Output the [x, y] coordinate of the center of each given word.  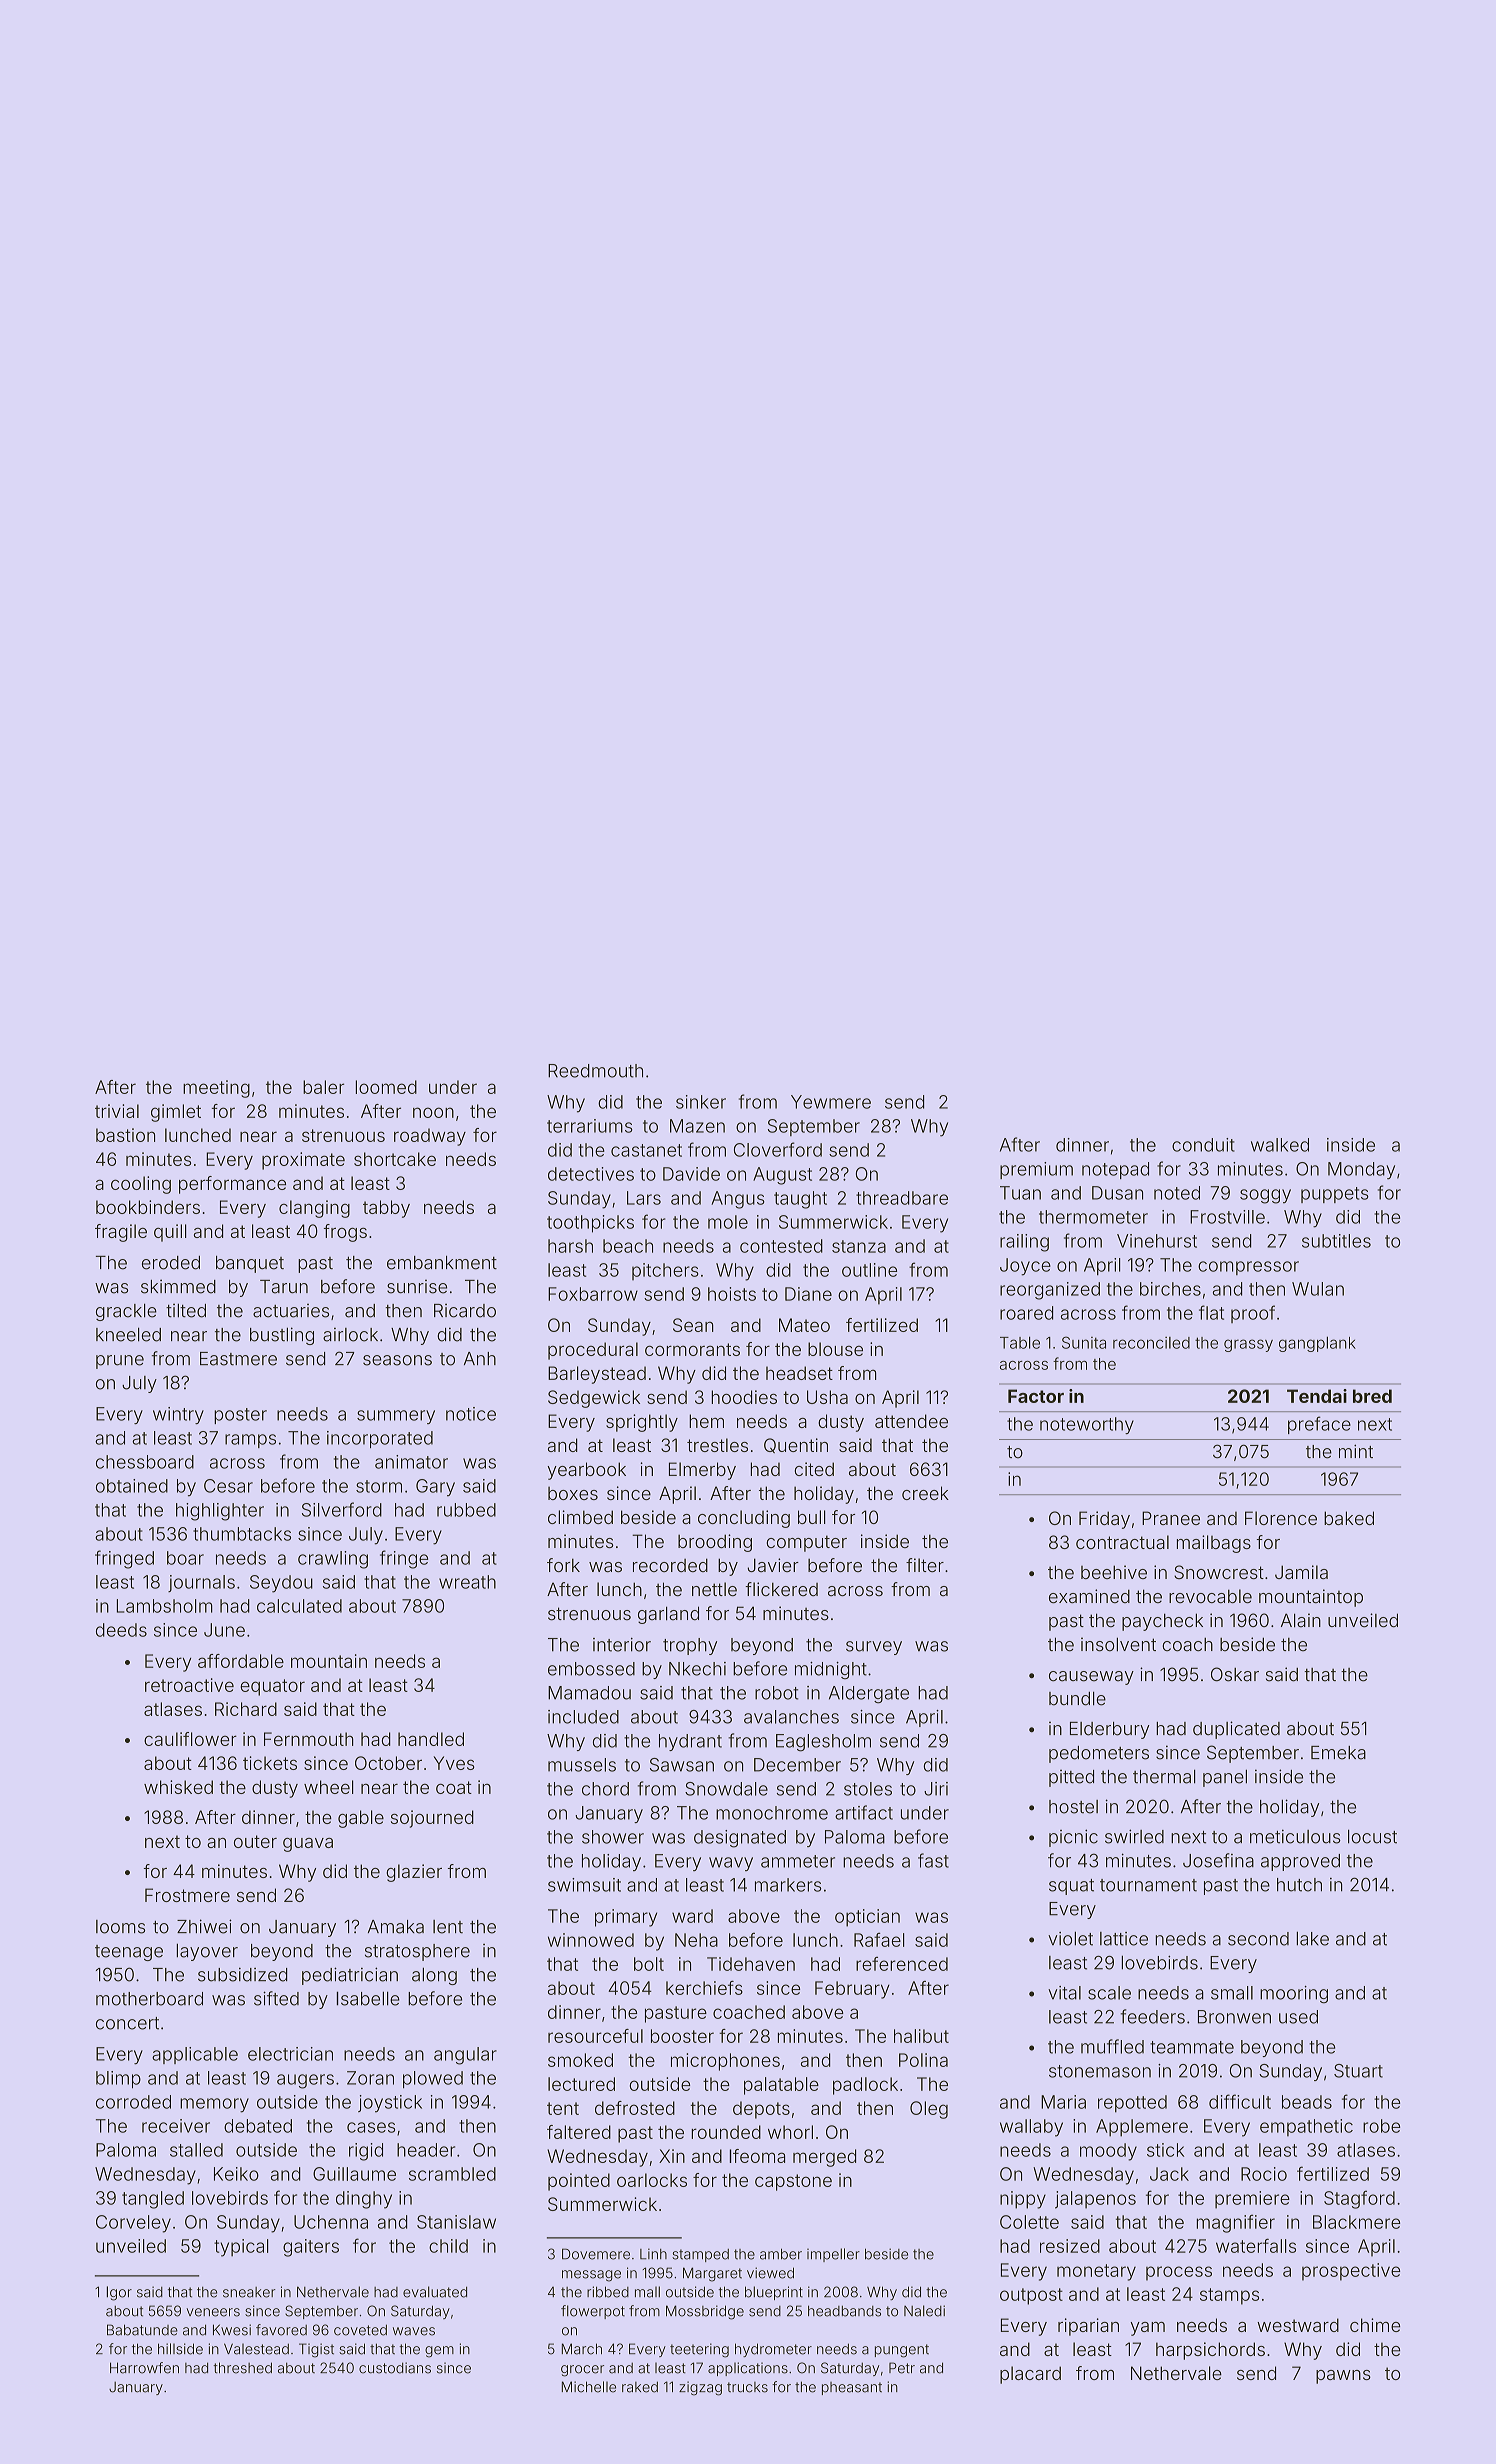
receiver [176, 2126]
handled [431, 1739]
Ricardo [465, 1311]
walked [1280, 1145]
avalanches [791, 1717]
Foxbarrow [593, 1294]
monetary [1096, 2272]
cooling [141, 1185]
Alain [1301, 1620]
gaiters [311, 2248]
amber [781, 2254]
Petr [902, 2368]
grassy [1248, 1345]
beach [628, 1246]
